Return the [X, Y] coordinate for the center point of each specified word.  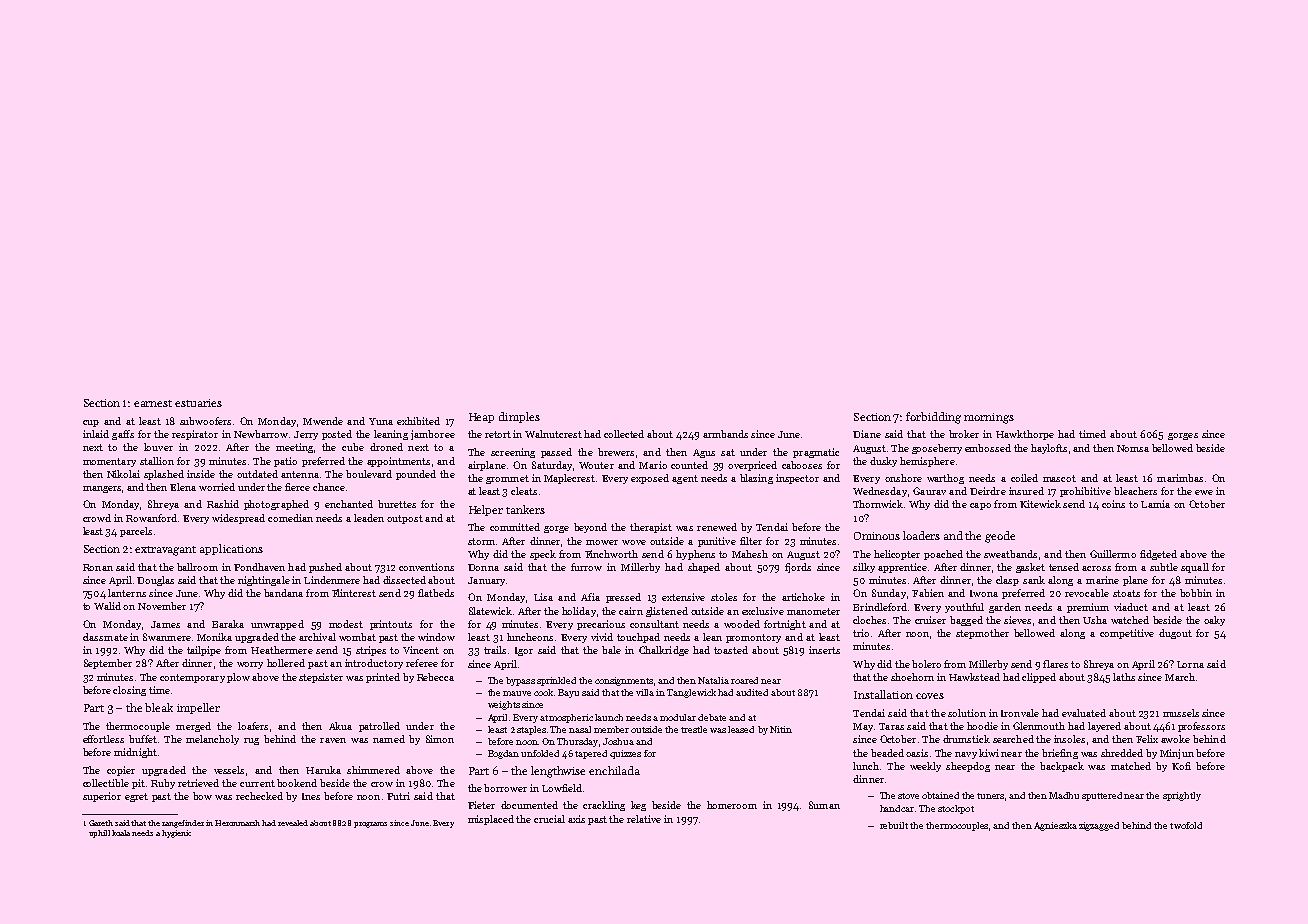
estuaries [198, 403]
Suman [824, 805]
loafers [253, 726]
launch [609, 717]
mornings [989, 418]
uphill [99, 834]
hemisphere [927, 462]
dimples [519, 417]
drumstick [966, 739]
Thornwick [878, 504]
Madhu [1064, 795]
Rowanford [151, 518]
